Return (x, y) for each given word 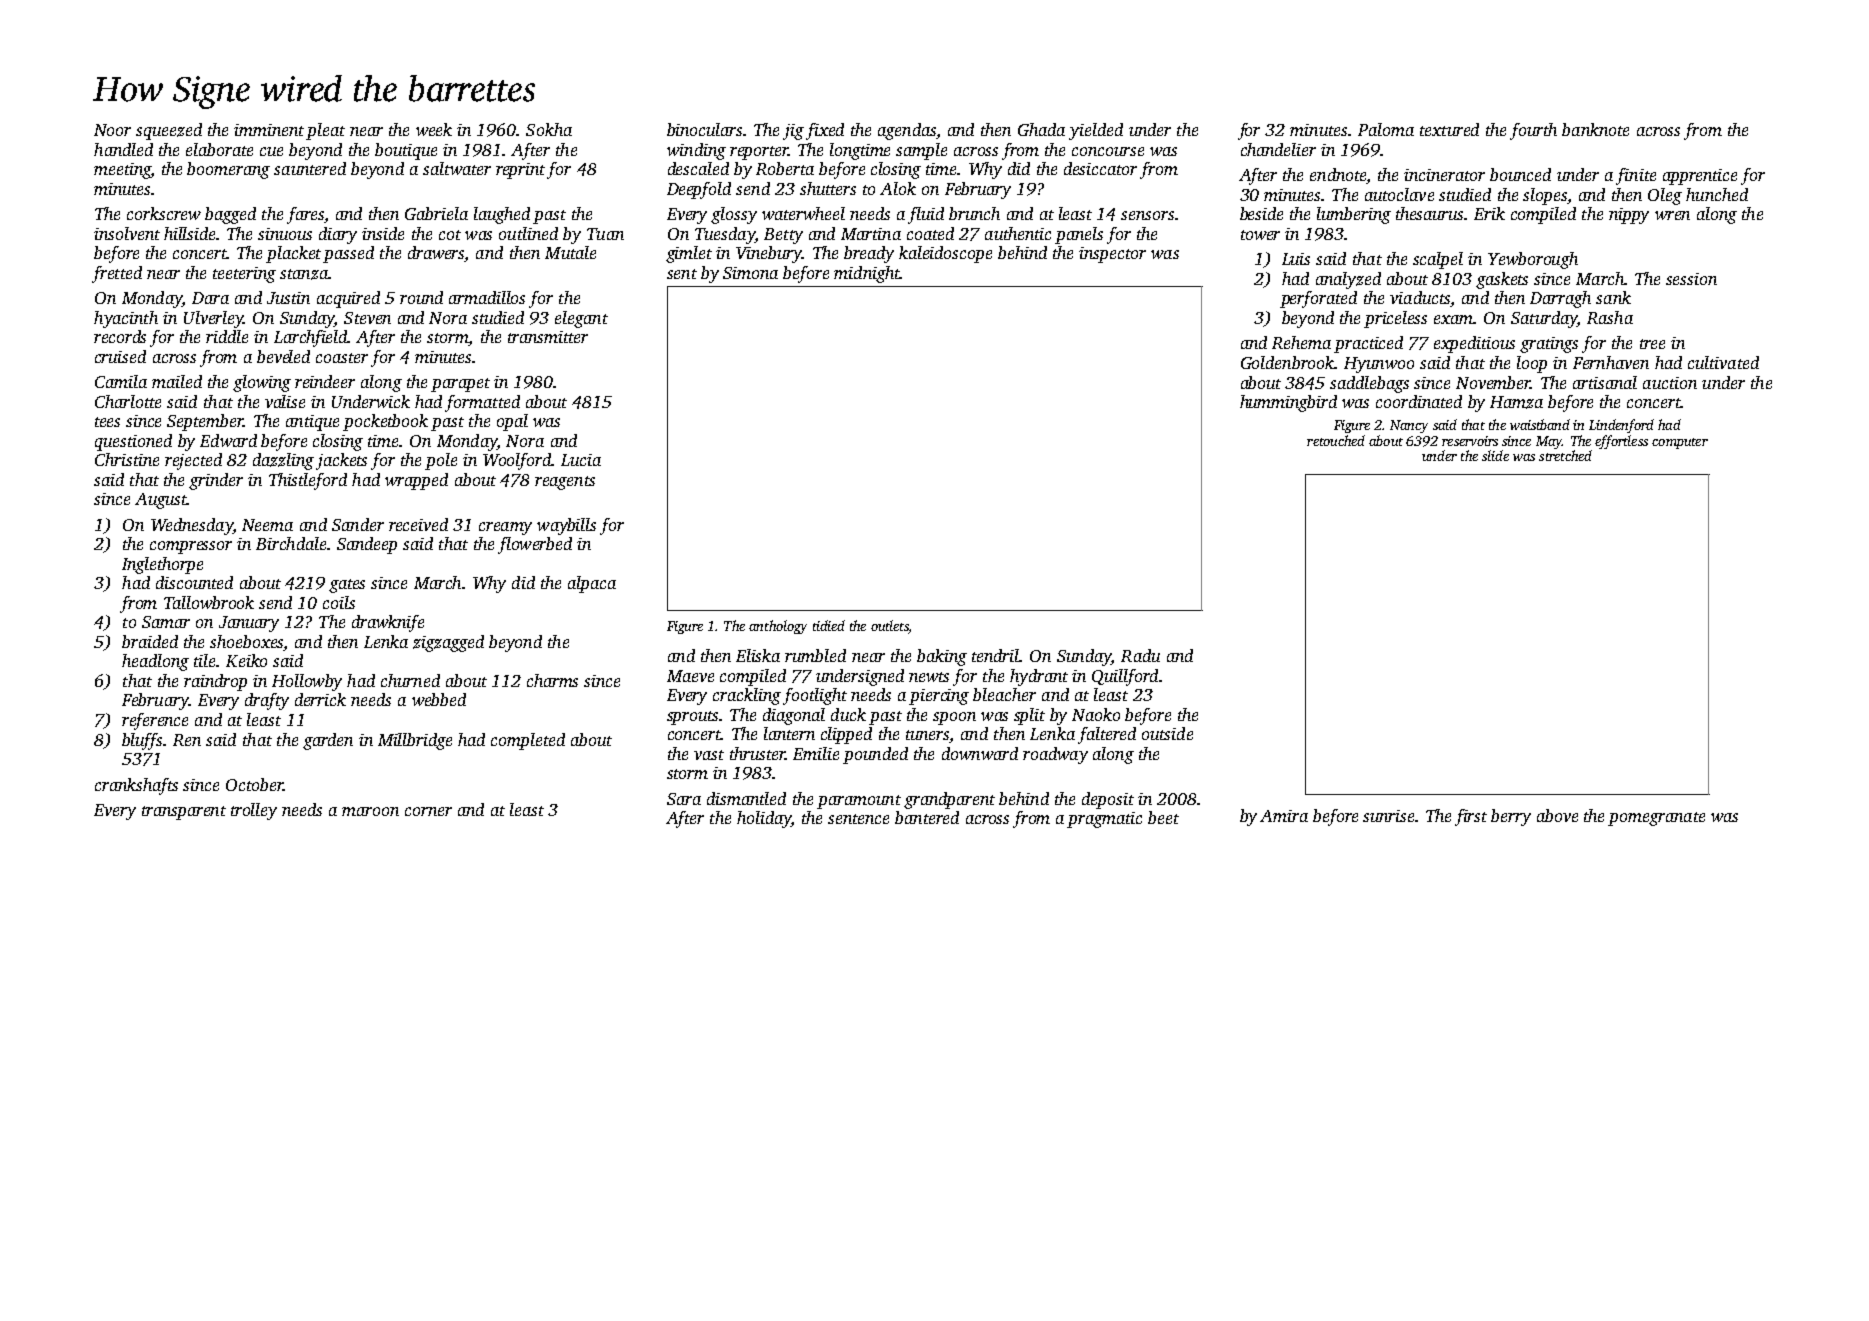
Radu (1140, 655)
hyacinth (126, 319)
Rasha (1610, 317)
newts (929, 677)
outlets (889, 625)
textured (1449, 129)
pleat (325, 131)
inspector (1112, 255)
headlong (155, 662)
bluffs (142, 741)
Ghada (1041, 129)
